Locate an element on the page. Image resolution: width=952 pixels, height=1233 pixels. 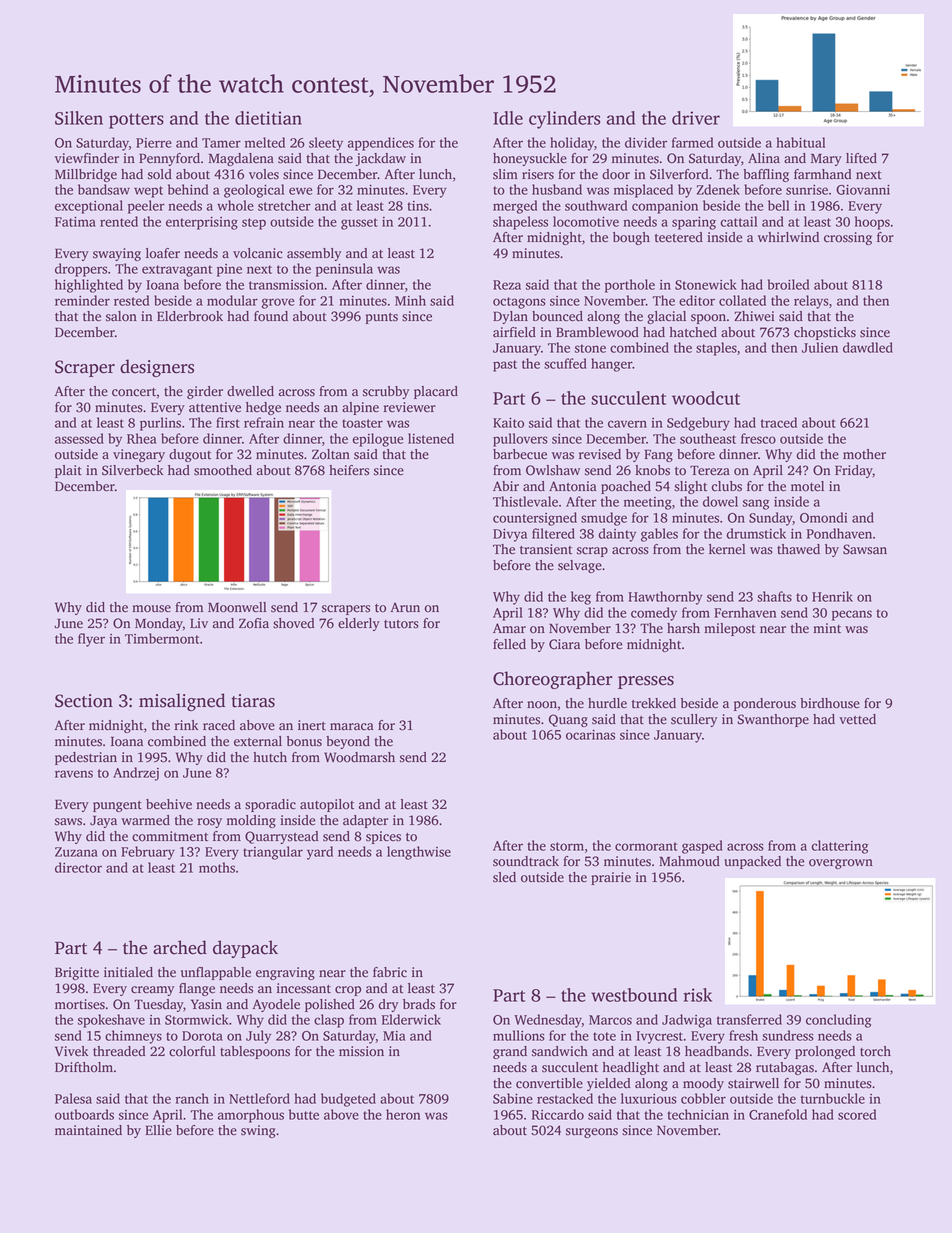
Ayodele is located at coordinates (276, 1005).
